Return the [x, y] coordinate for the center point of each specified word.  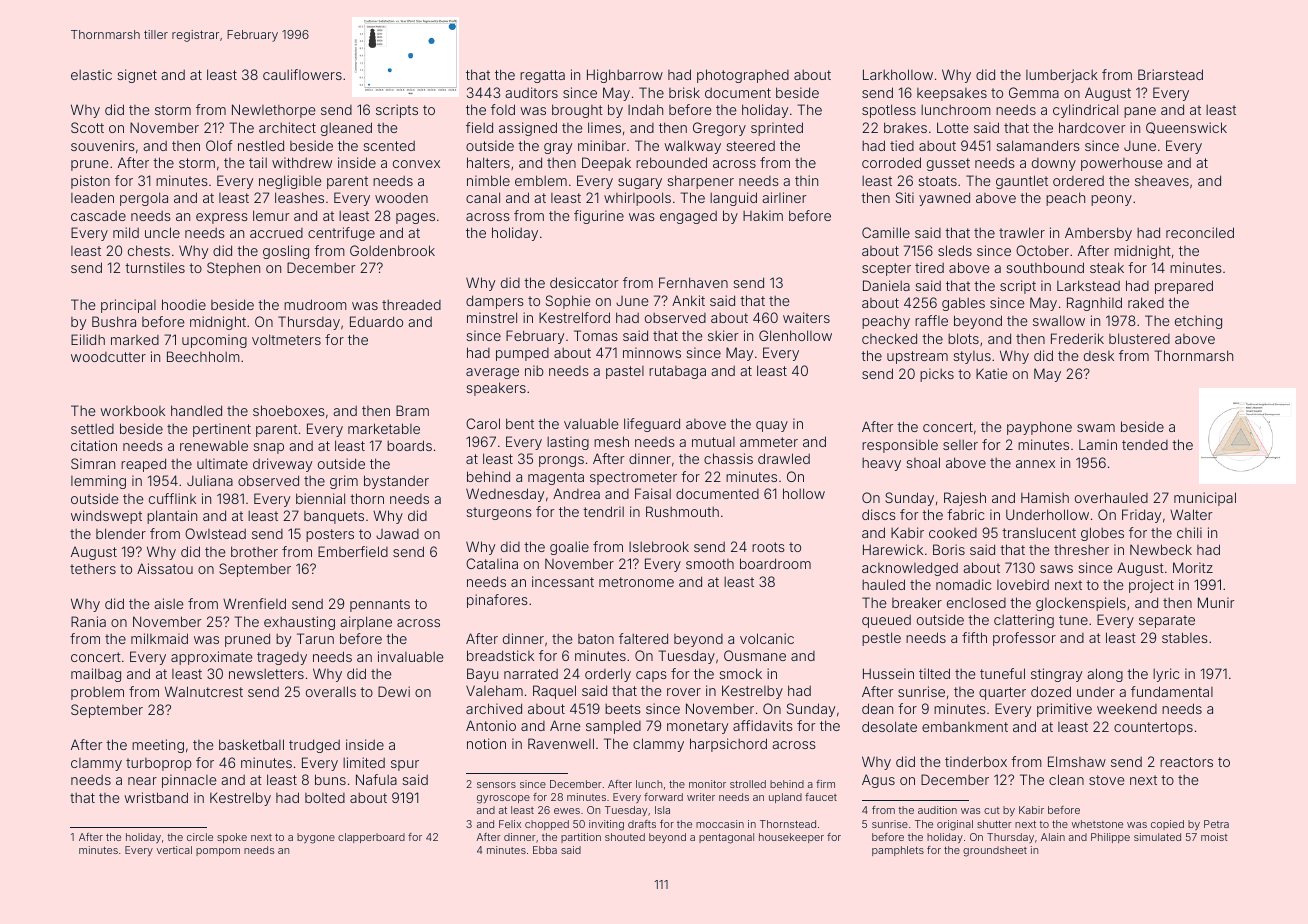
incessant [563, 581]
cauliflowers [302, 74]
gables [963, 304]
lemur [271, 215]
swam [1096, 428]
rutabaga [677, 372]
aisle [169, 603]
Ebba [545, 850]
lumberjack [1062, 76]
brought [577, 111]
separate [1167, 621]
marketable [384, 428]
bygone [316, 838]
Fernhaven [693, 282]
